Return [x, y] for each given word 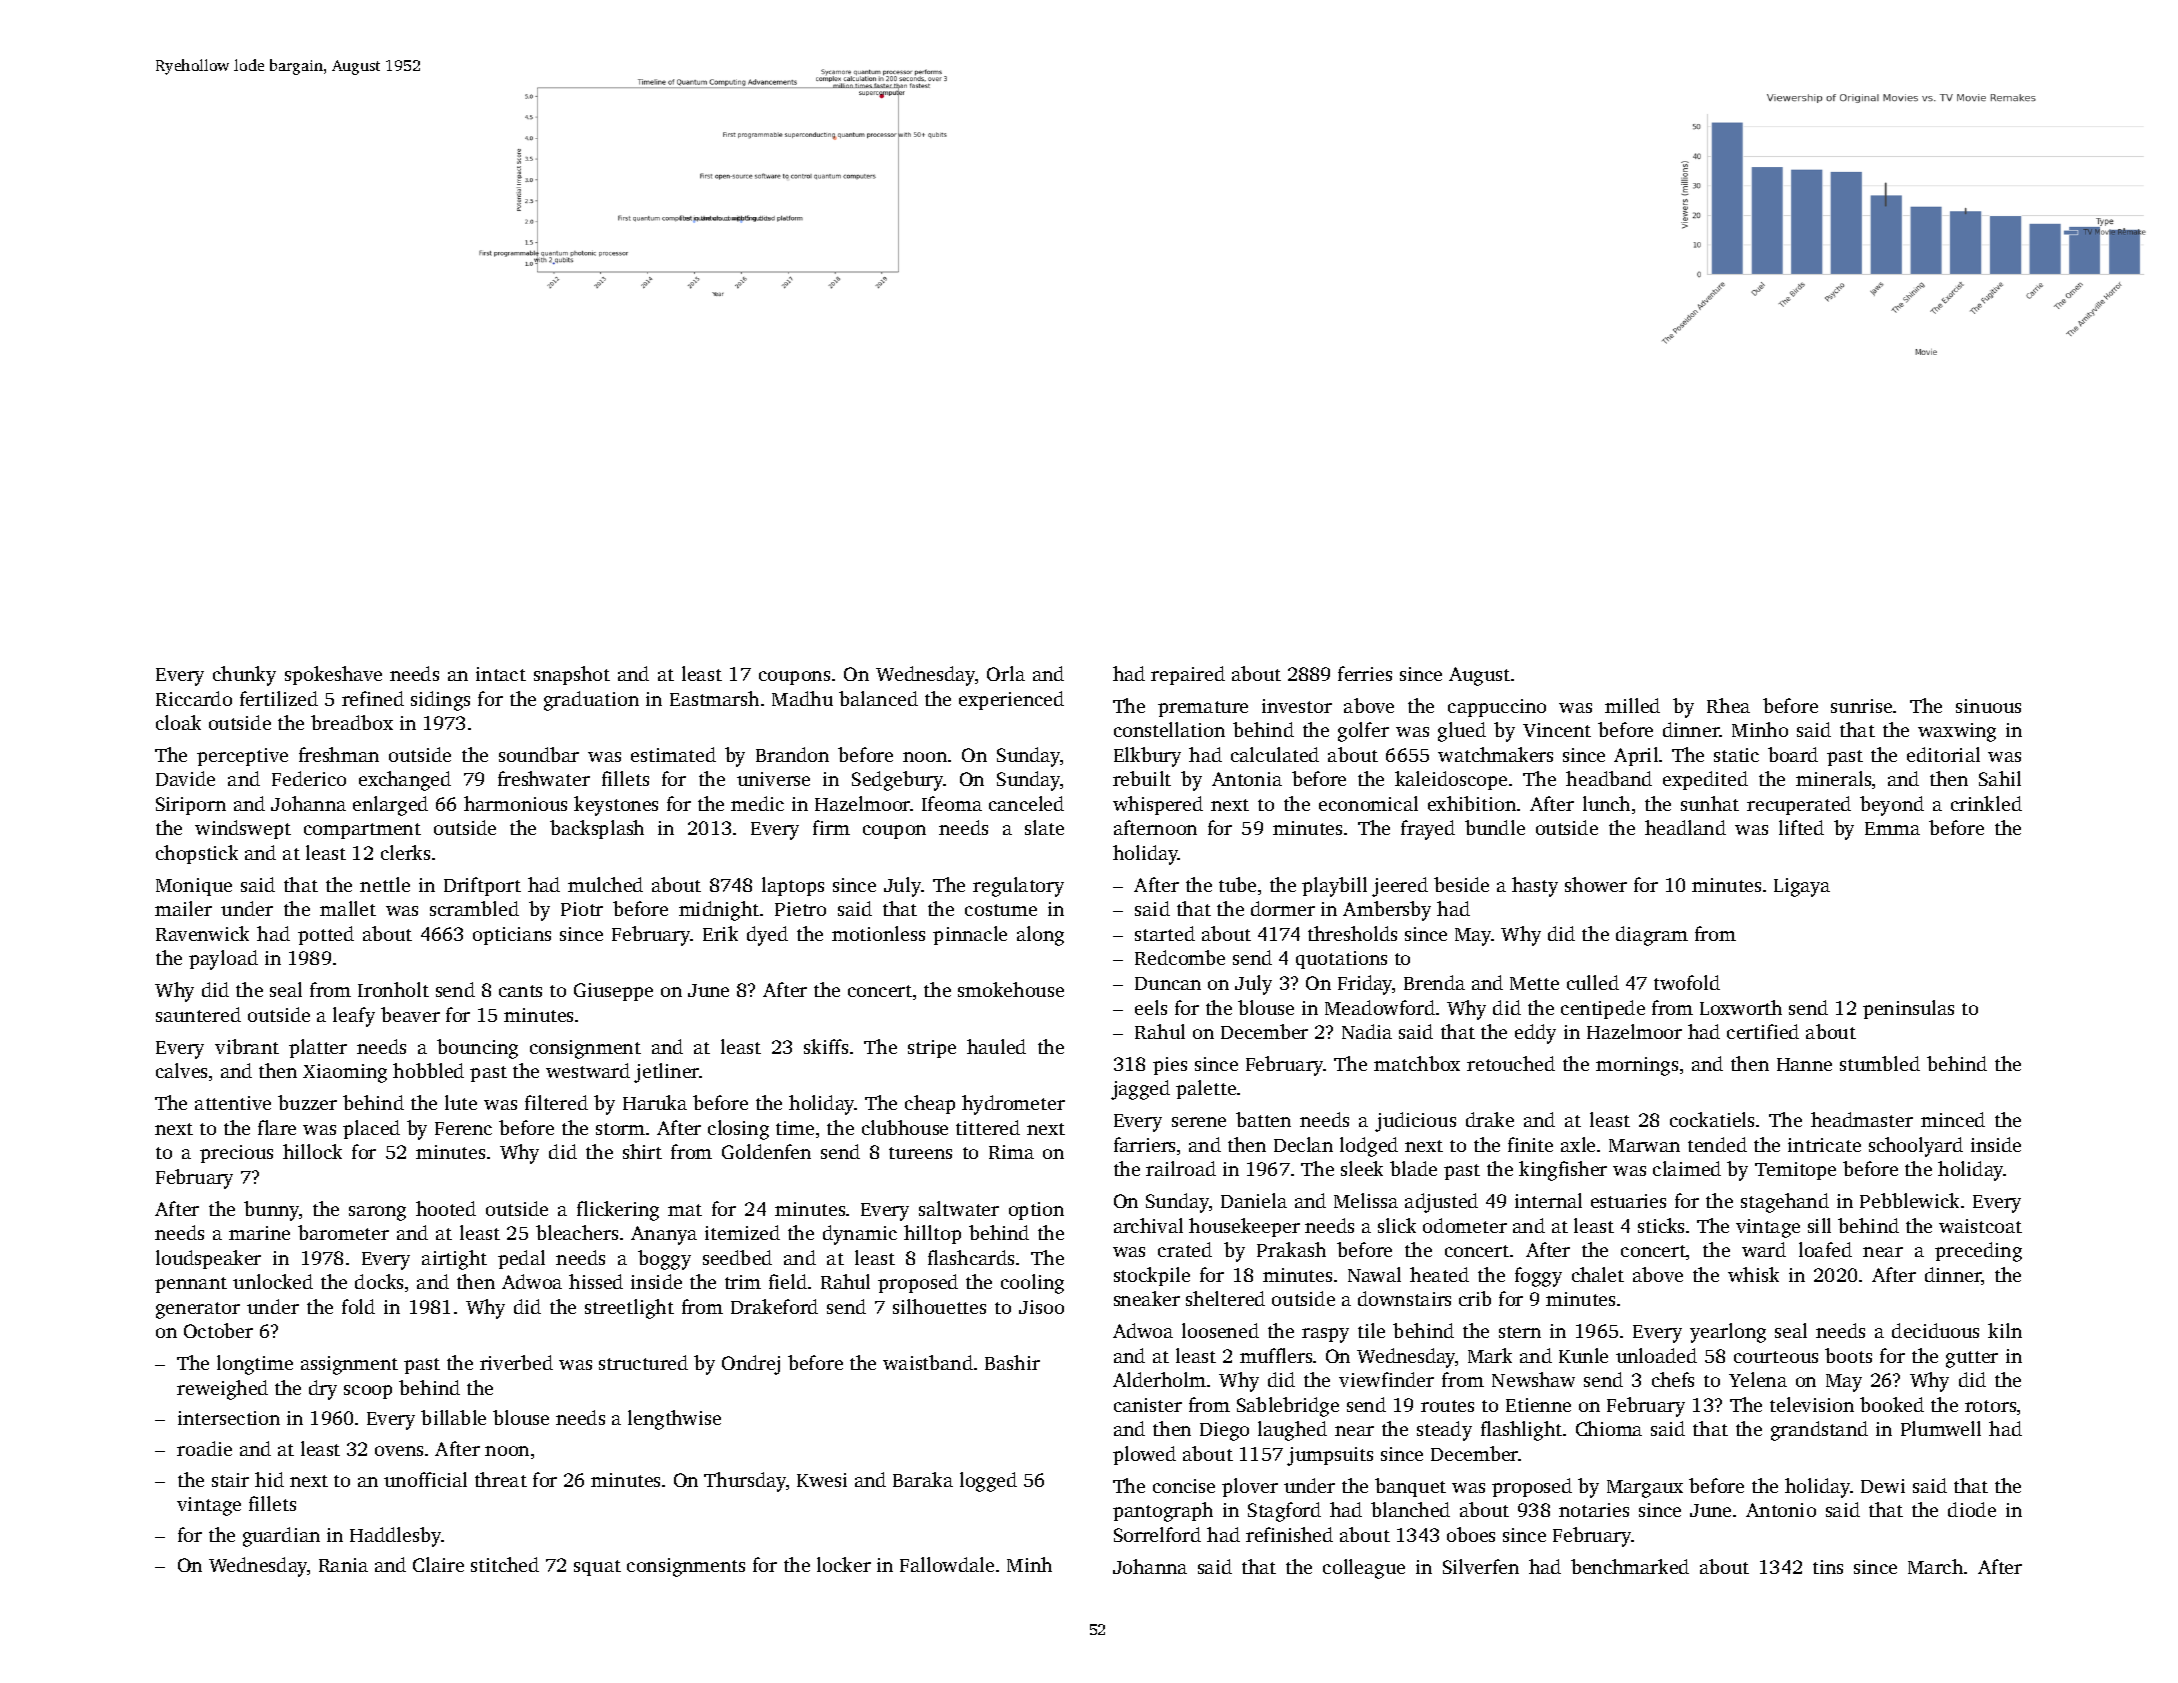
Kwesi [822, 1480]
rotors [1990, 1406]
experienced [1011, 700]
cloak [178, 722]
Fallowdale [947, 1564]
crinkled [1986, 803]
